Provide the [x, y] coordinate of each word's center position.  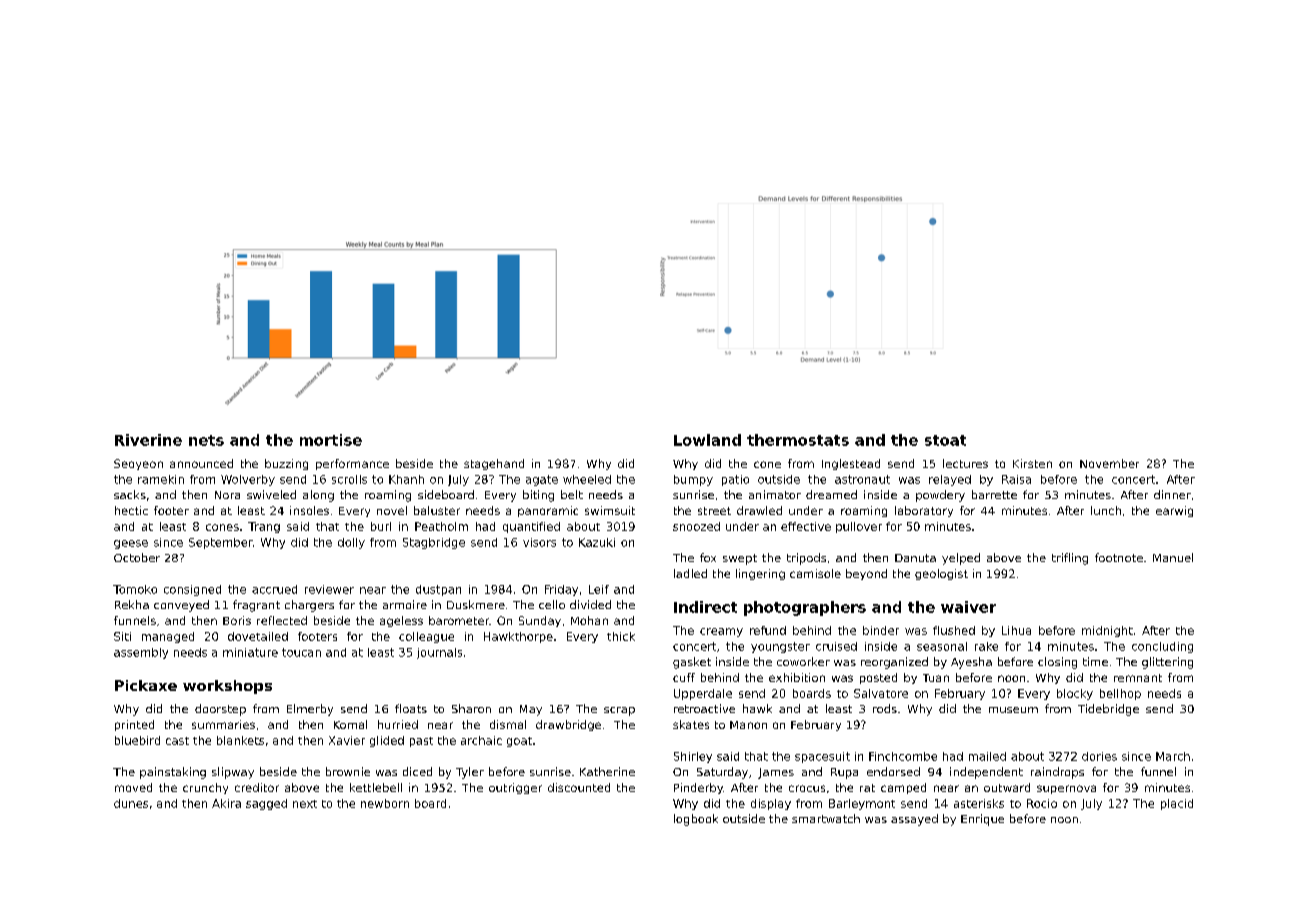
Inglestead [851, 464]
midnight [1107, 631]
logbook [696, 820]
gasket [692, 663]
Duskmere [476, 604]
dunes [131, 803]
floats [411, 708]
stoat [945, 440]
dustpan [438, 590]
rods [885, 708]
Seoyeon [138, 464]
